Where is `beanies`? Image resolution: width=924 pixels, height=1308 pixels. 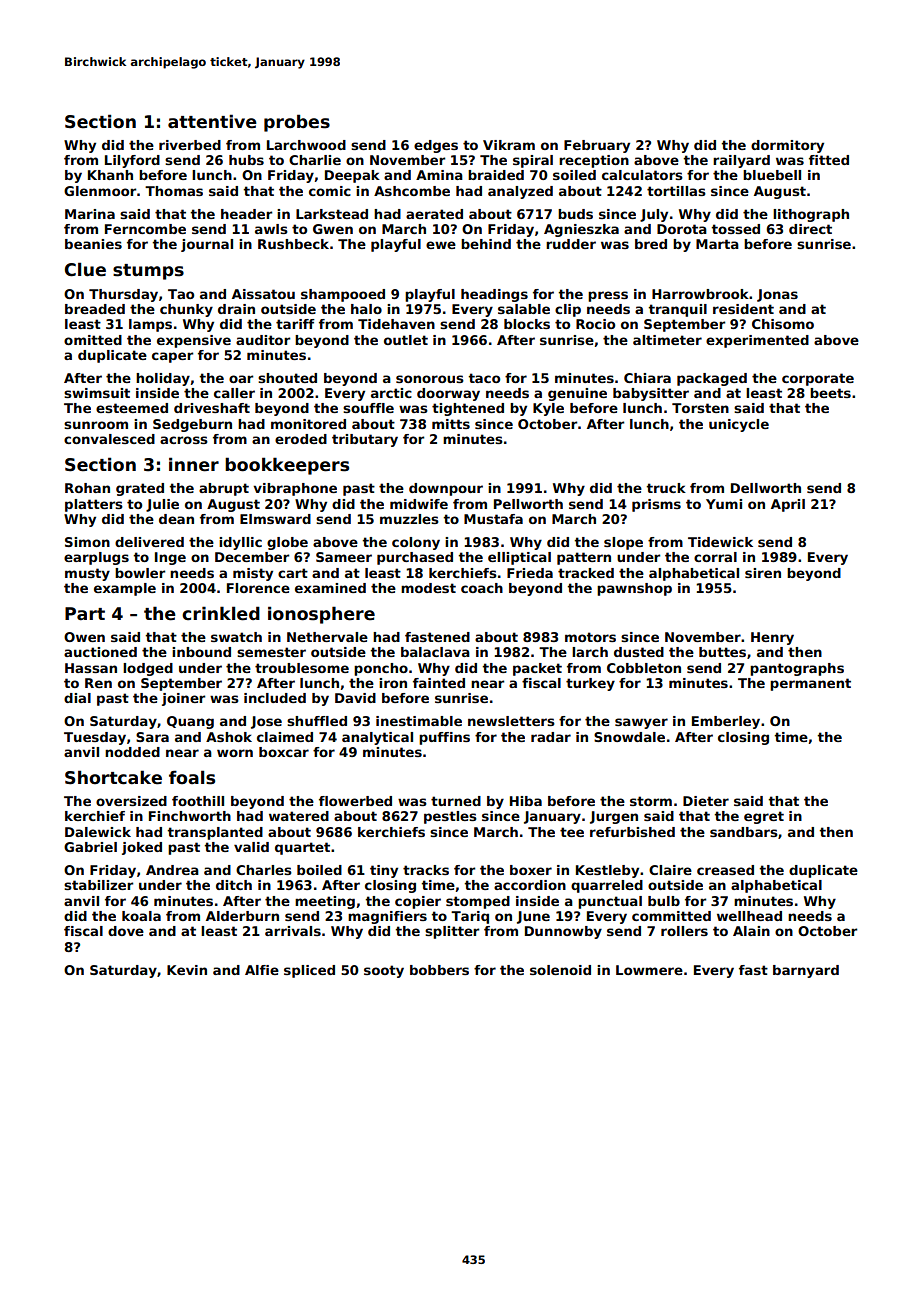 beanies is located at coordinates (93, 244).
